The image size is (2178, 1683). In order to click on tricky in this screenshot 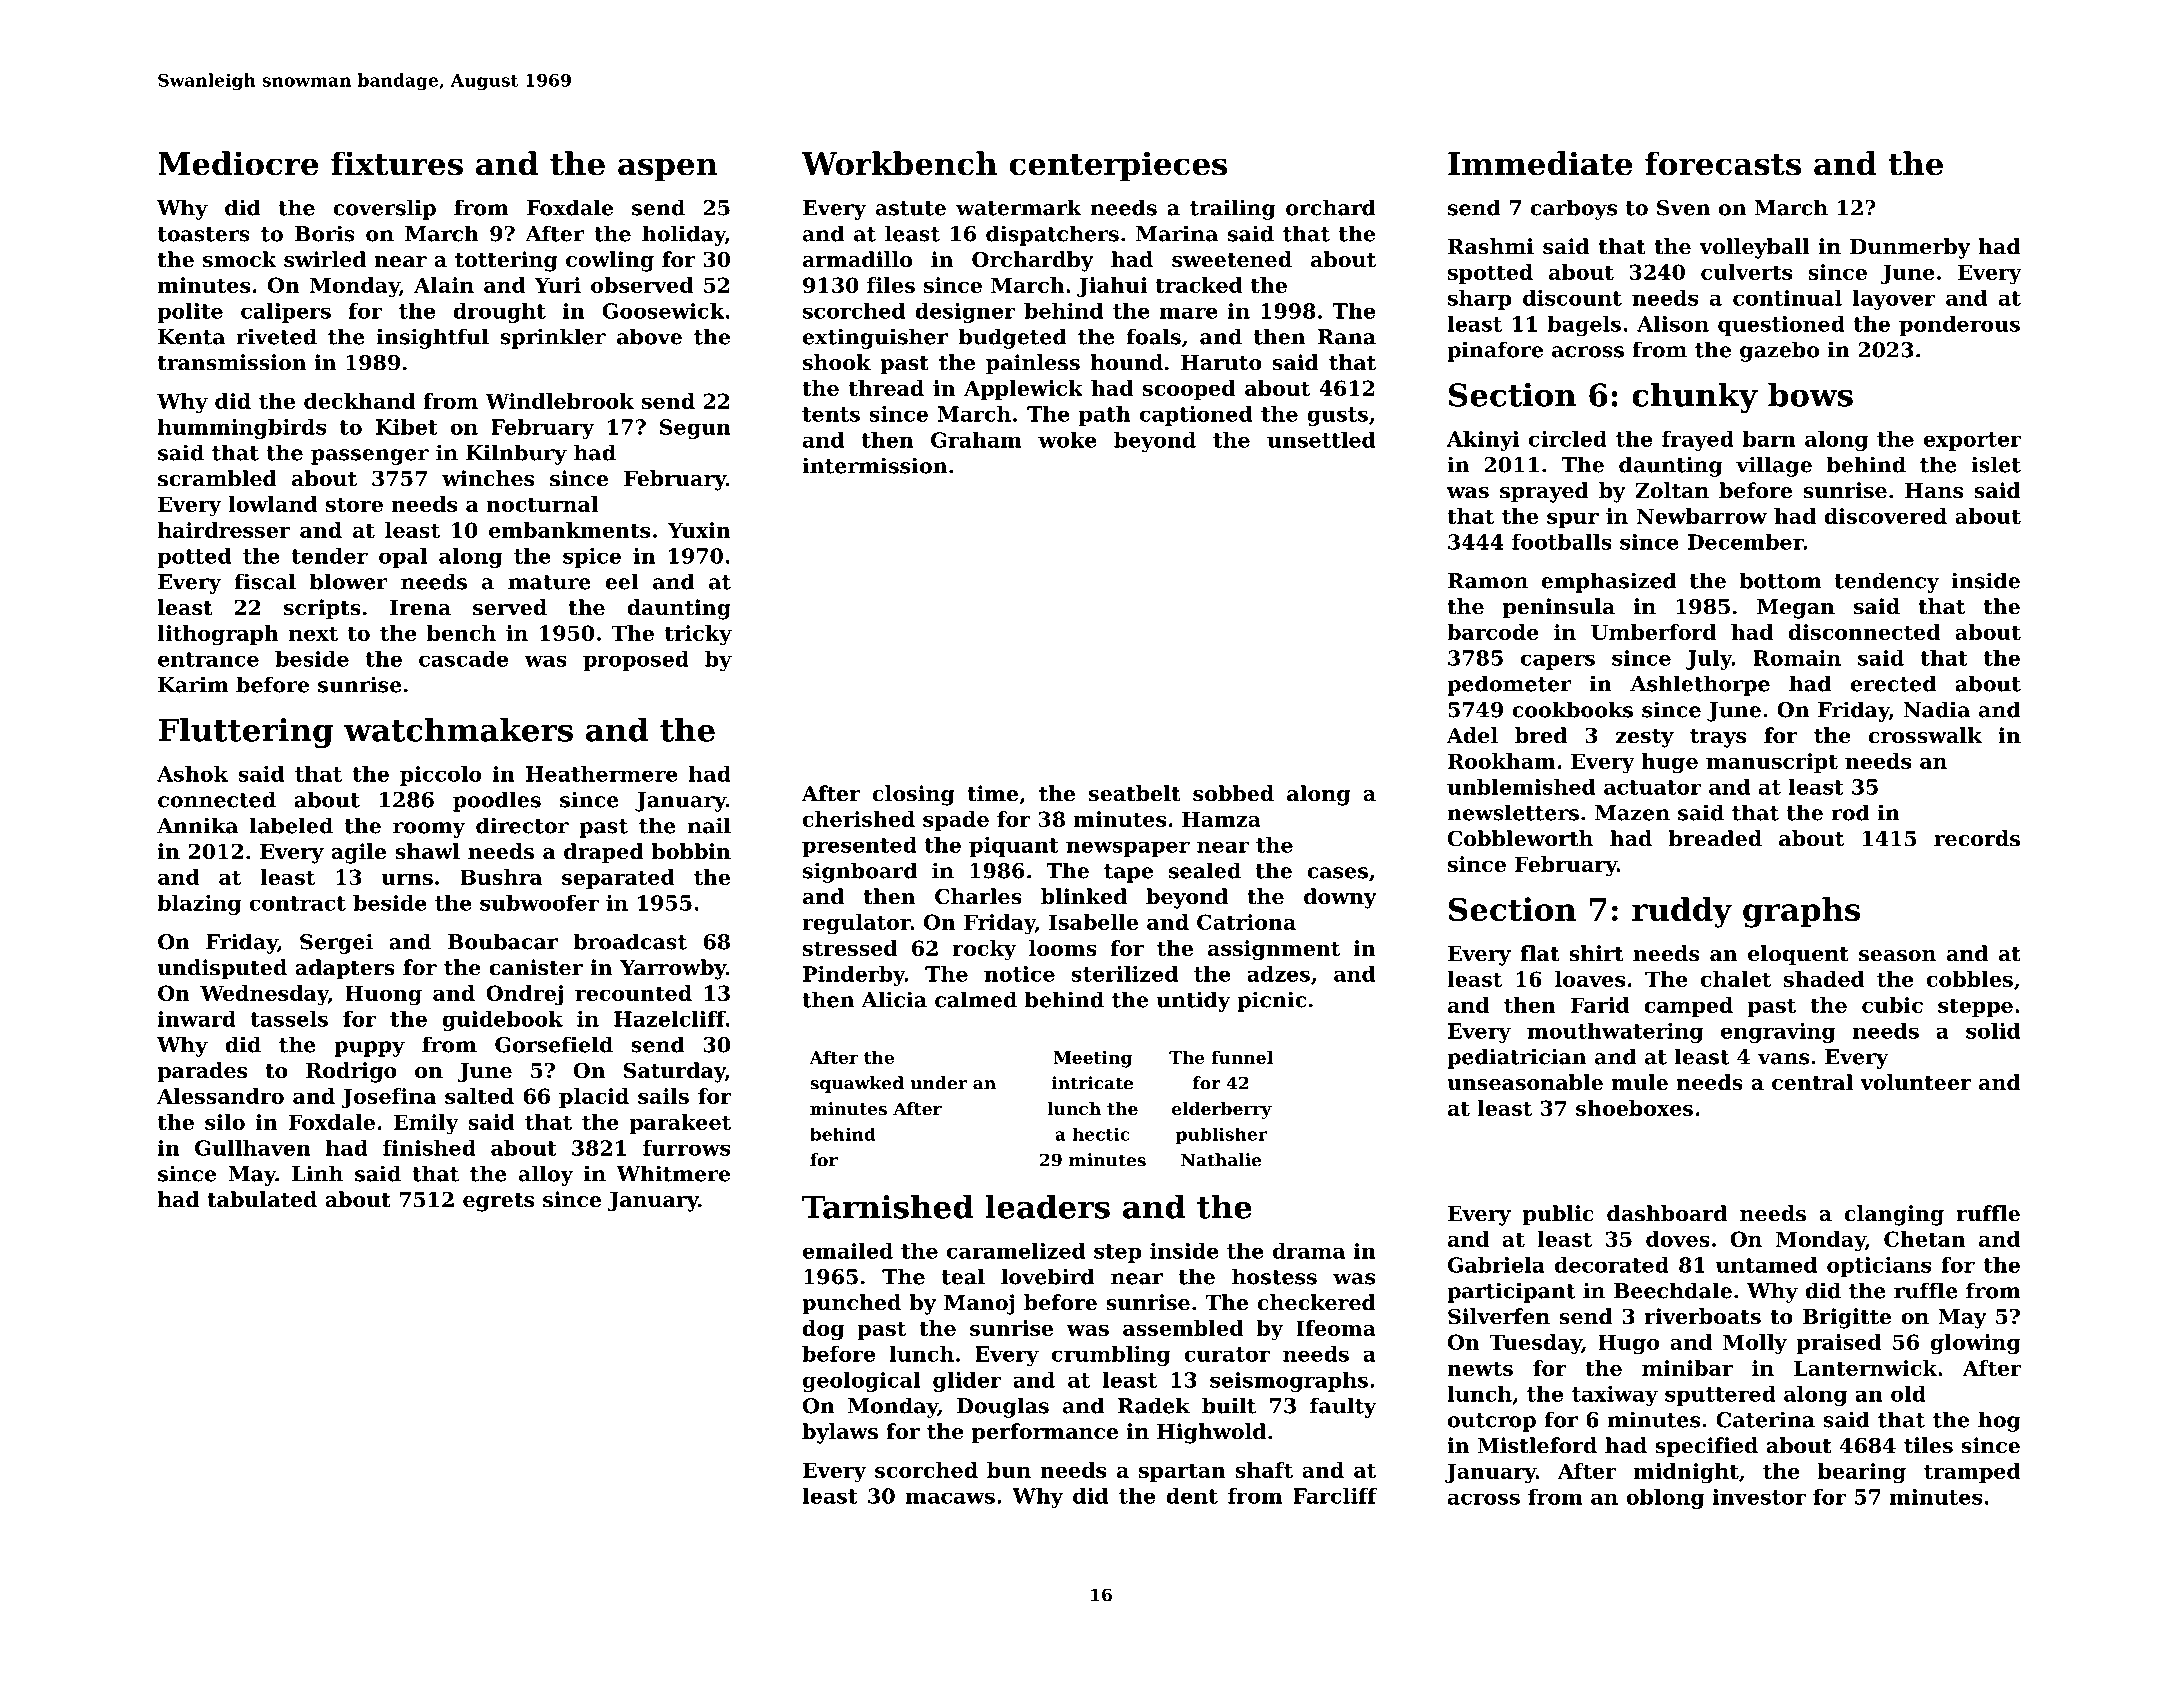, I will do `click(698, 635)`.
